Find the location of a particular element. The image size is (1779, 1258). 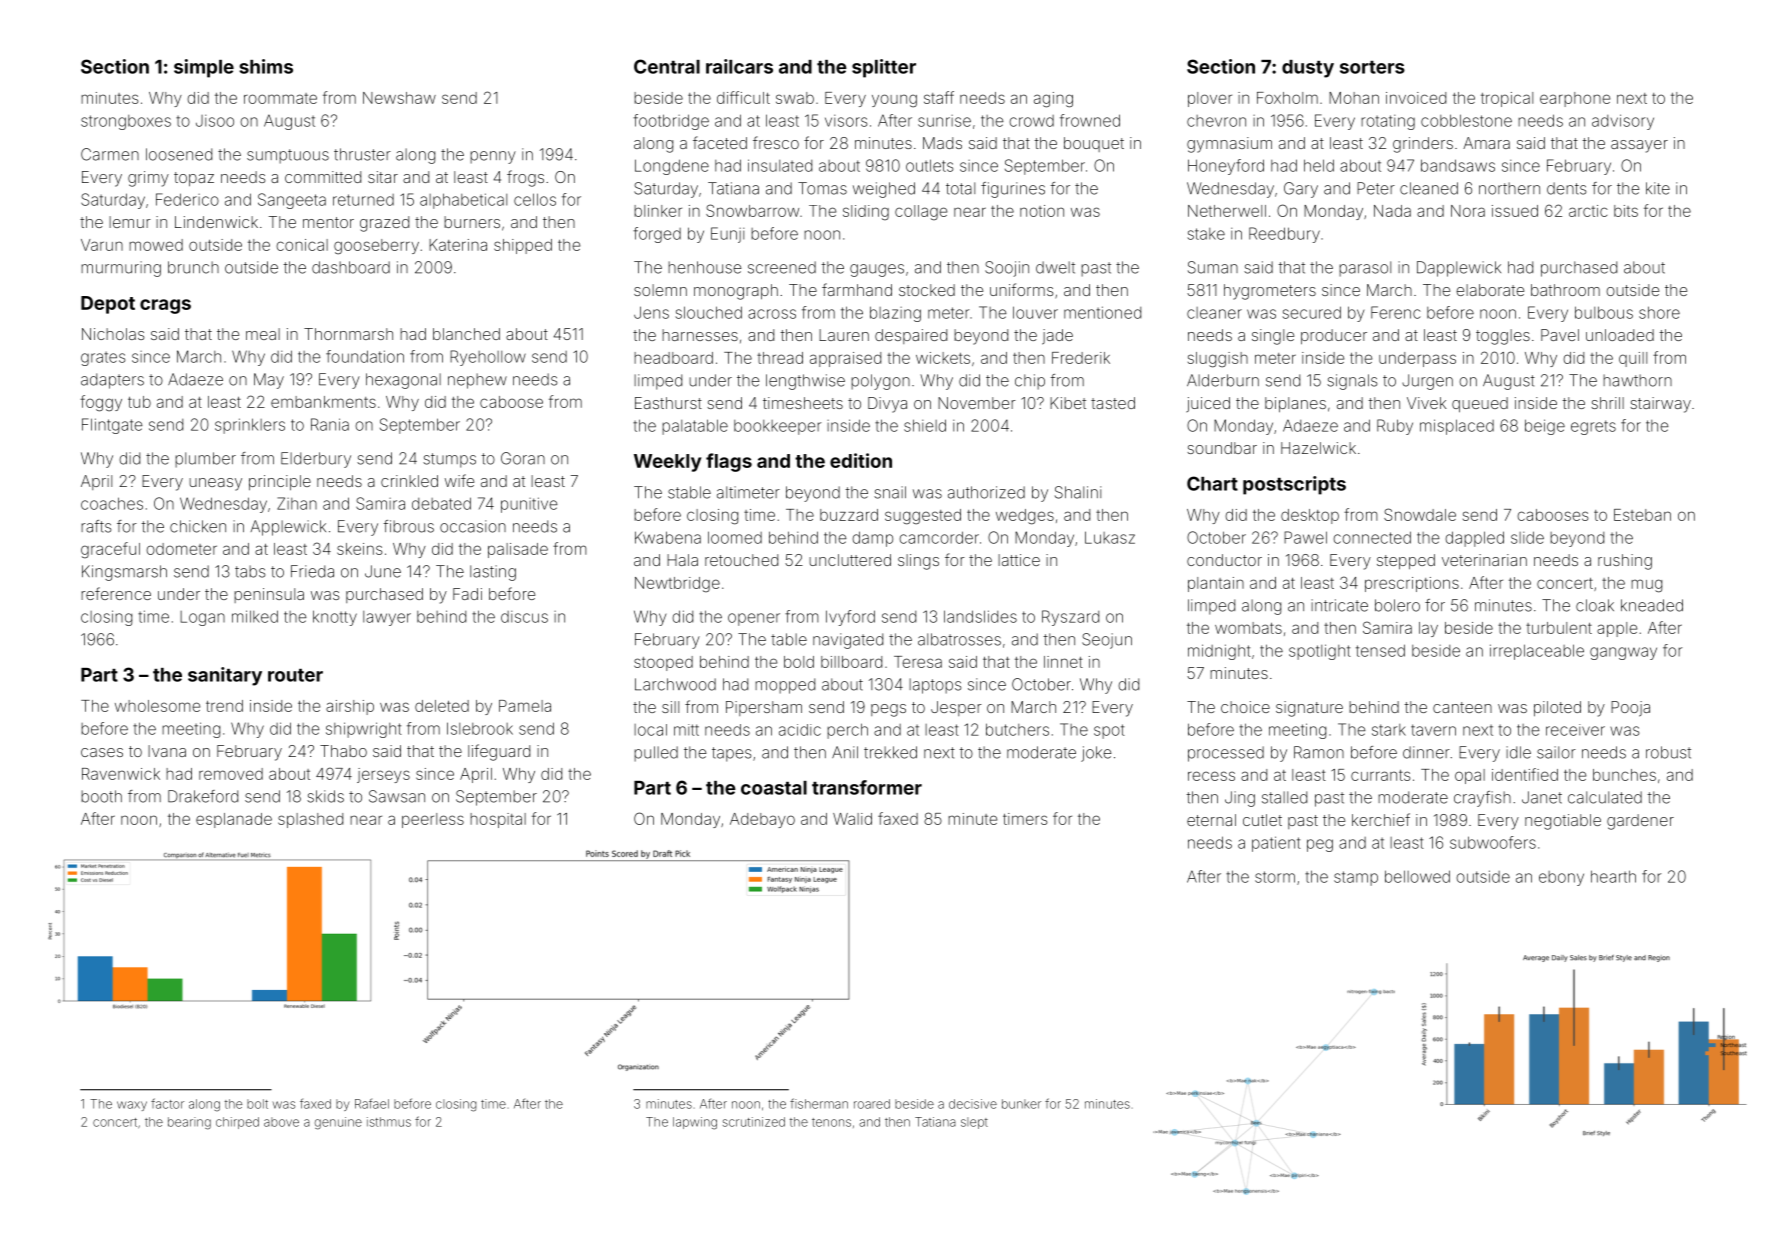

Thornmarsh is located at coordinates (348, 334).
